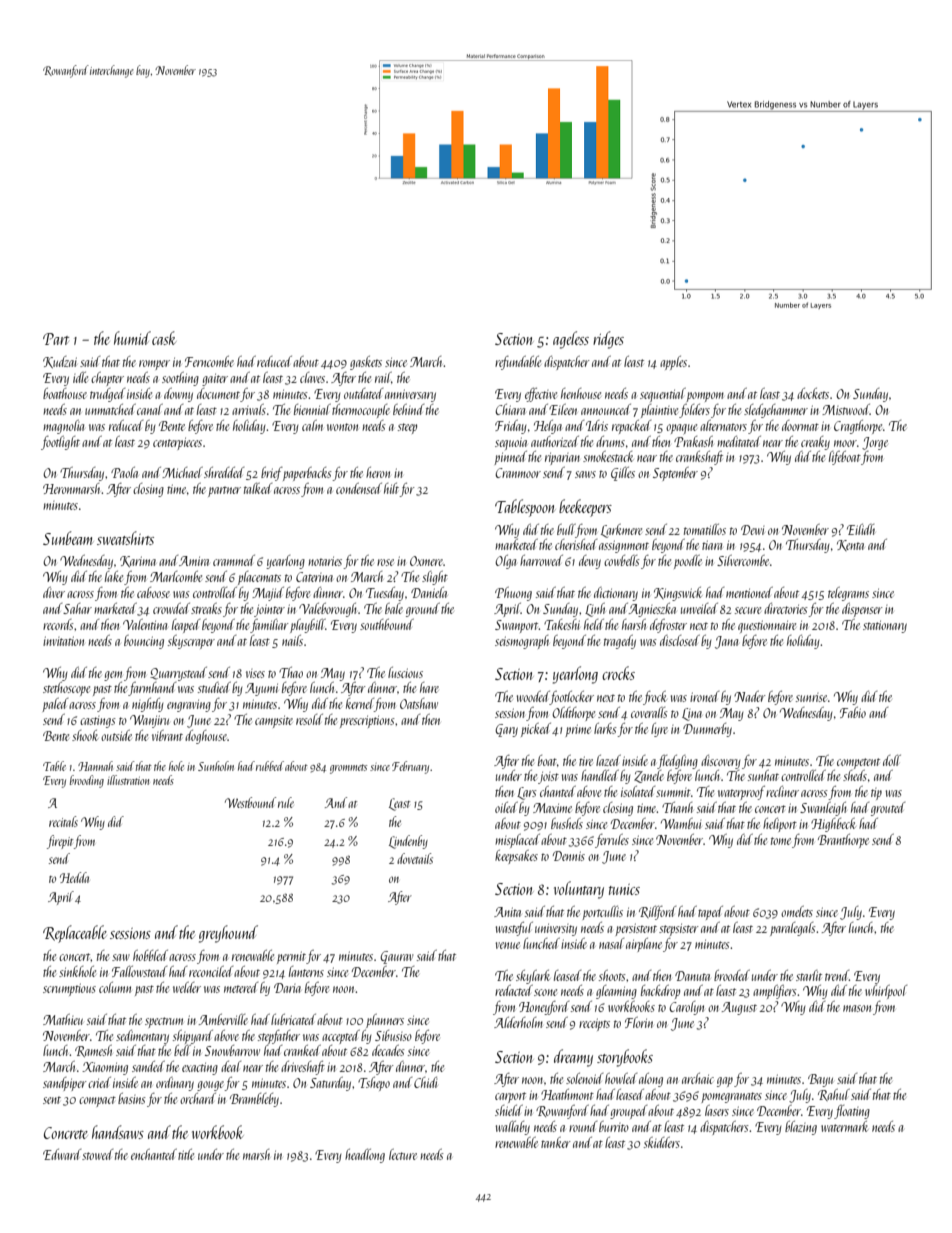  Describe the element at coordinates (608, 340) in the page. I see `ridges` at that location.
